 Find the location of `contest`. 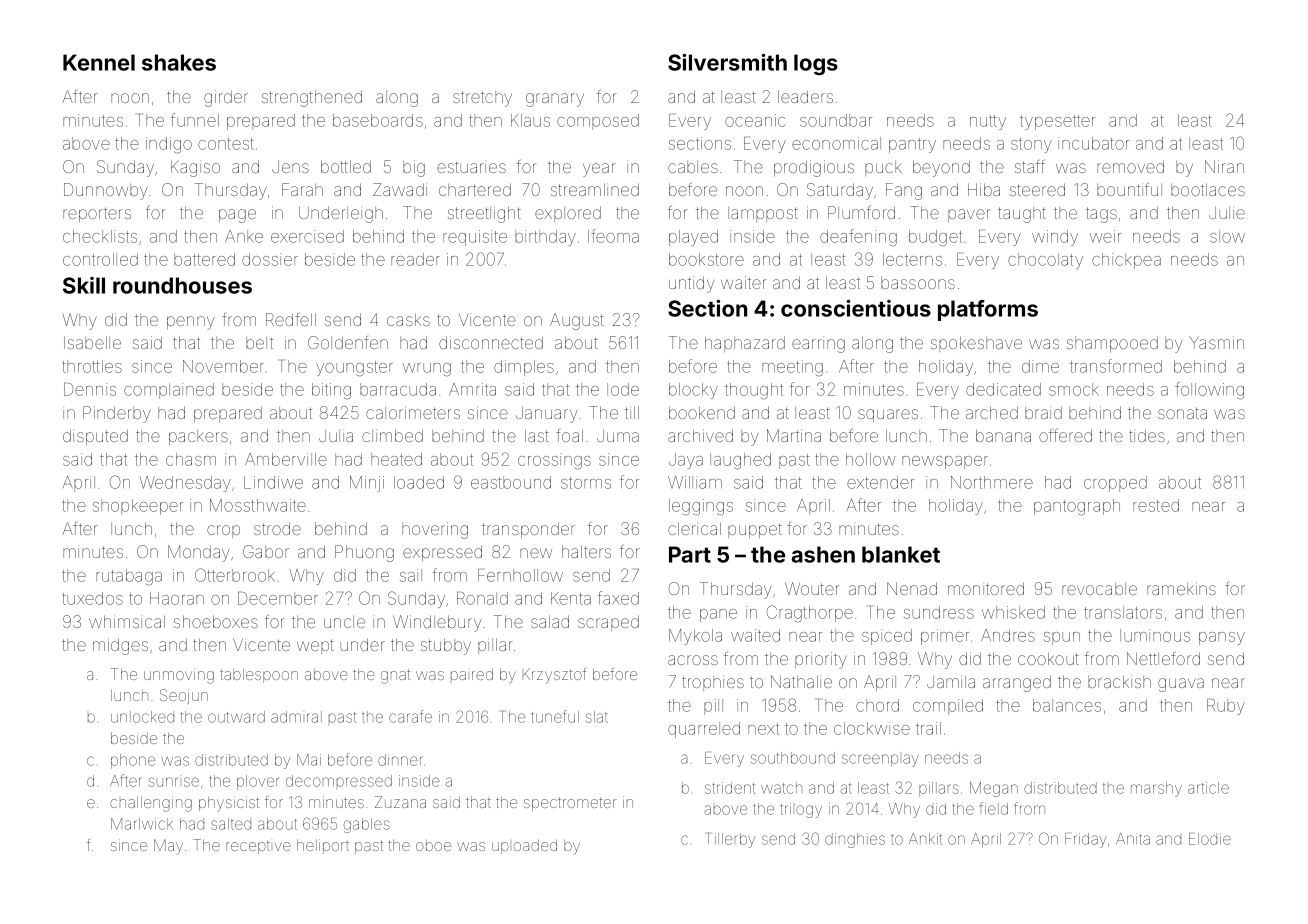

contest is located at coordinates (226, 144).
